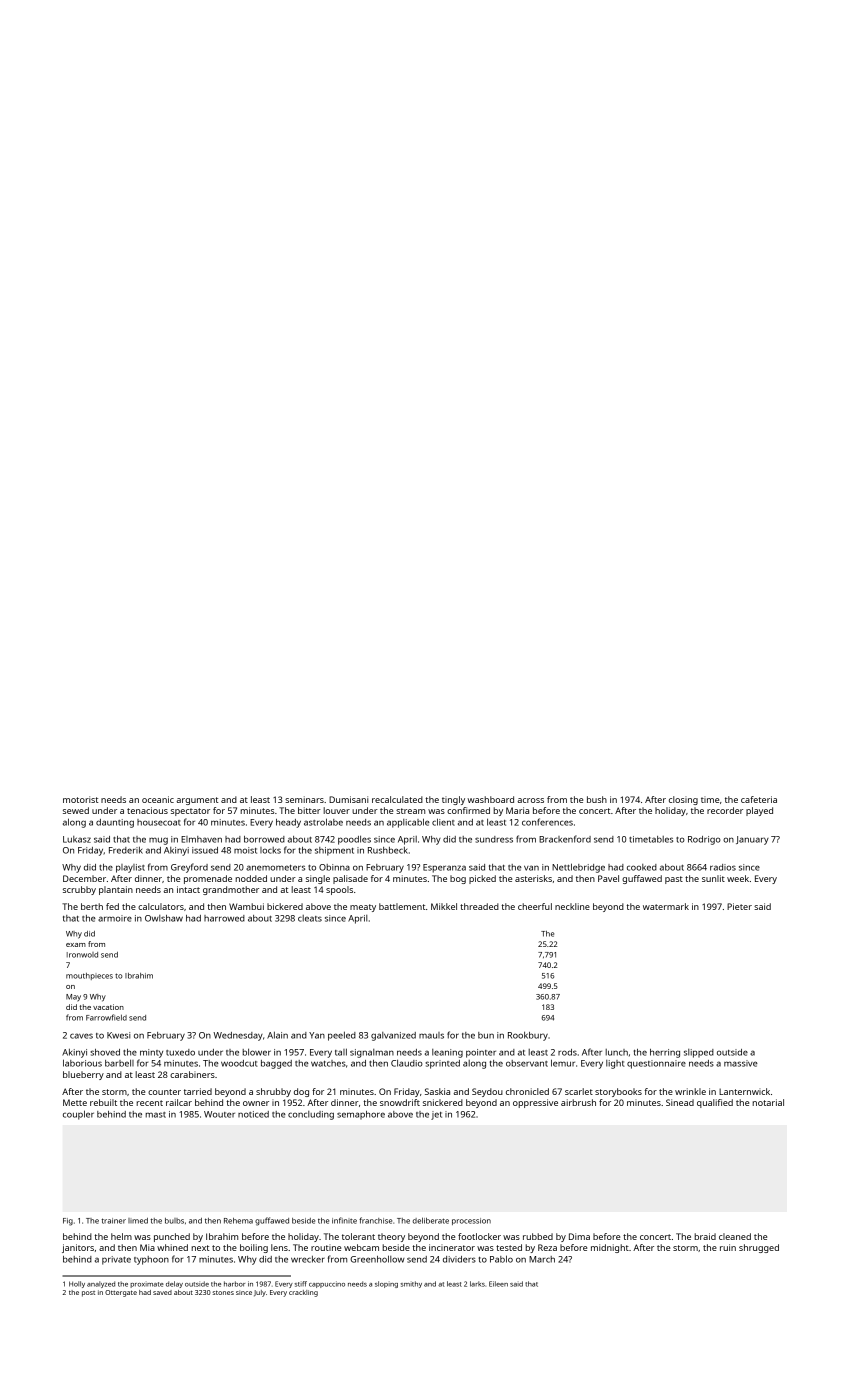  I want to click on boiling, so click(254, 1248).
